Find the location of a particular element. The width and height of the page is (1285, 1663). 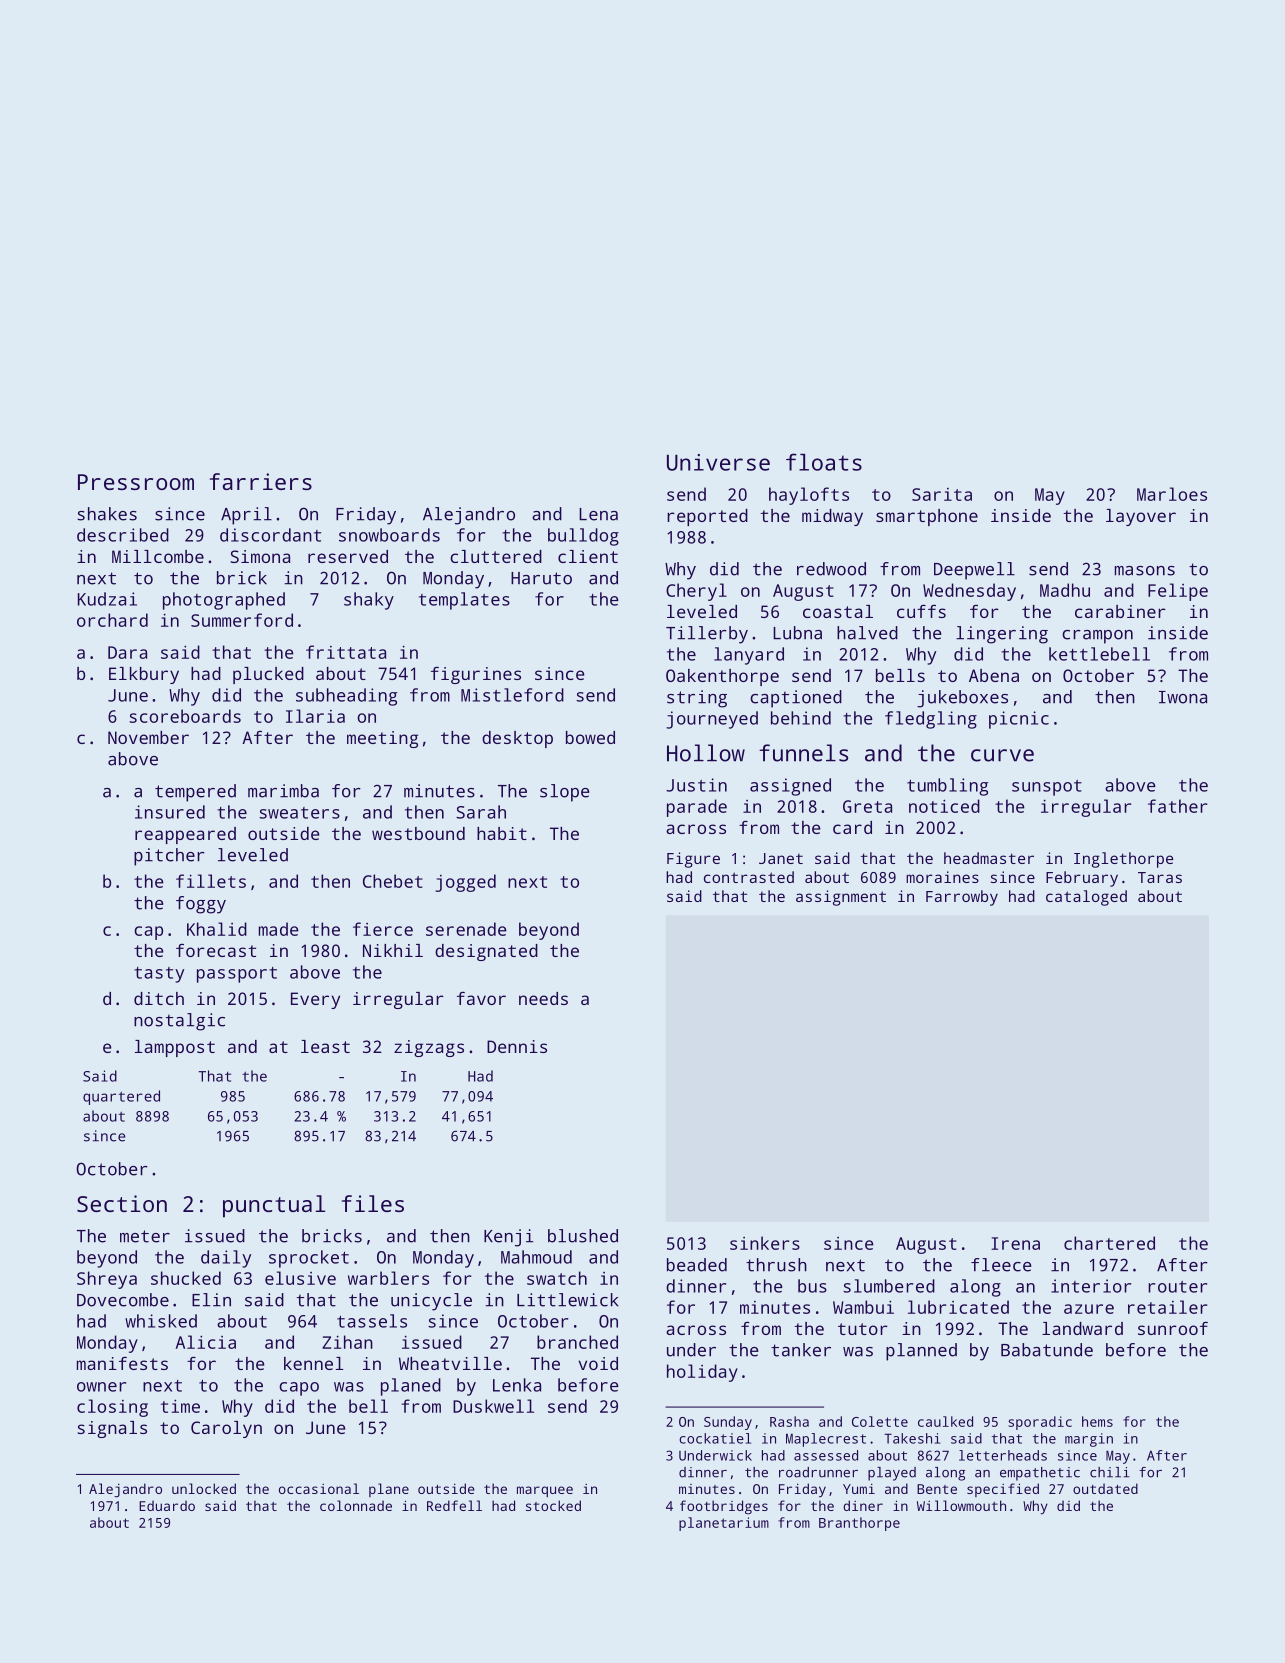

Pressroom is located at coordinates (136, 482).
